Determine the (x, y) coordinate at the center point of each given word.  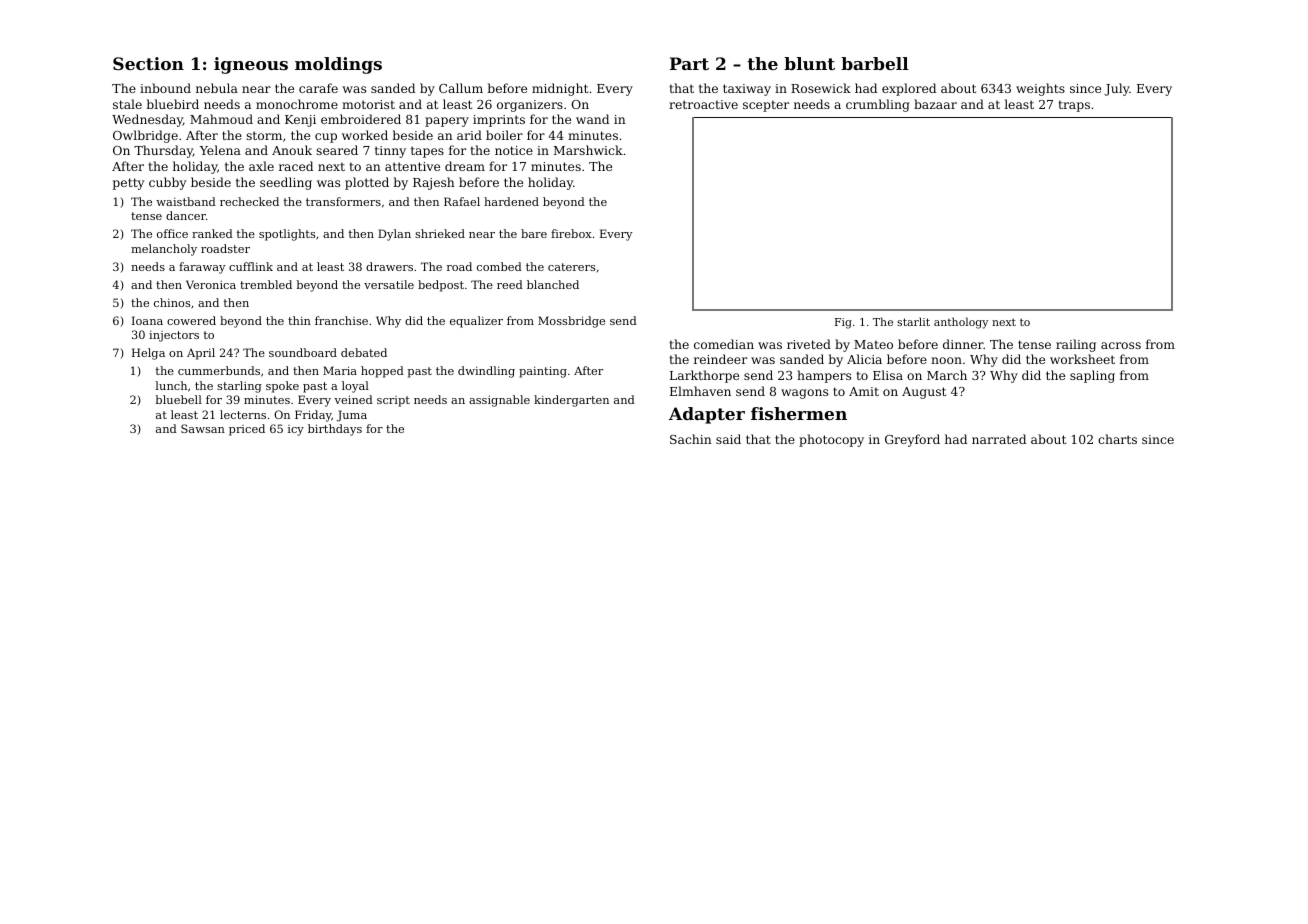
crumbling (878, 105)
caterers (571, 267)
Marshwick (588, 150)
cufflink (251, 266)
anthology (961, 323)
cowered (191, 320)
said (728, 439)
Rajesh (434, 183)
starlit (913, 321)
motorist (368, 104)
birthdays (335, 430)
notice (514, 150)
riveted (809, 344)
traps (1074, 106)
